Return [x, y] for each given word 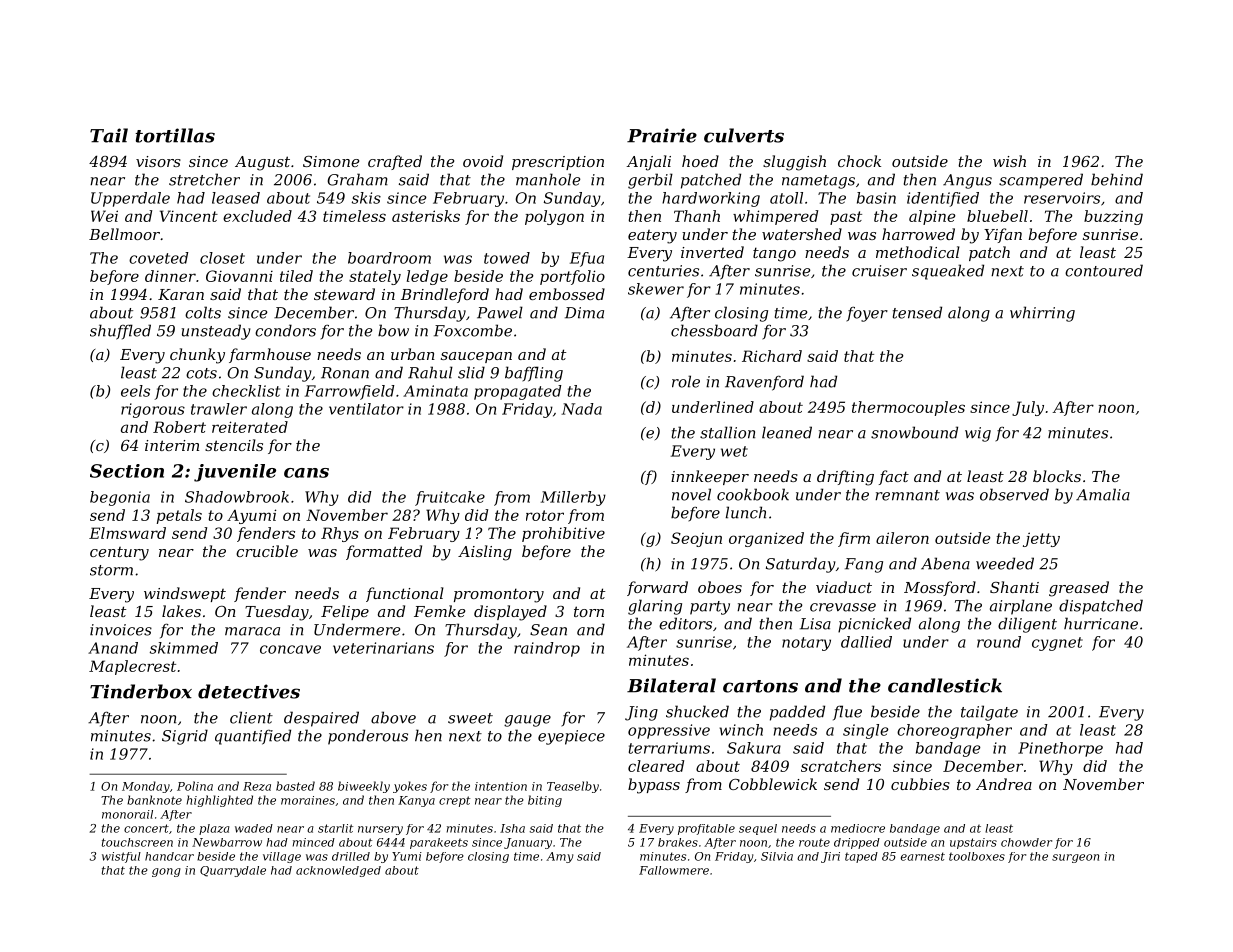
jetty [1041, 539]
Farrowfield [350, 392]
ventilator [366, 409]
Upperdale [130, 199]
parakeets [439, 843]
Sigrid [185, 737]
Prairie [662, 135]
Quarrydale [233, 871]
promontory [499, 595]
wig [978, 434]
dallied [866, 642]
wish [1009, 161]
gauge [527, 721]
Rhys [340, 534]
